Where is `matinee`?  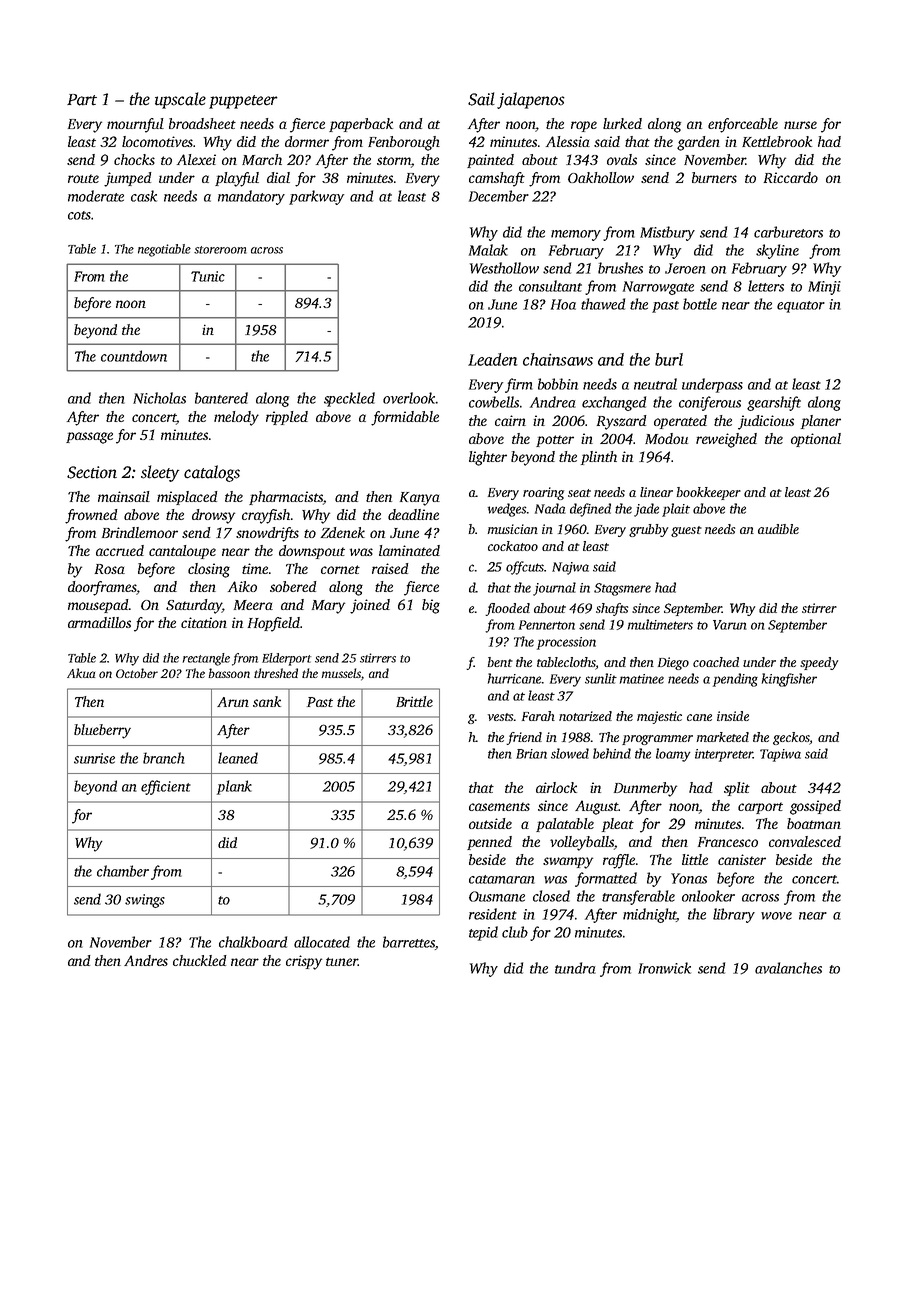 matinee is located at coordinates (642, 679).
